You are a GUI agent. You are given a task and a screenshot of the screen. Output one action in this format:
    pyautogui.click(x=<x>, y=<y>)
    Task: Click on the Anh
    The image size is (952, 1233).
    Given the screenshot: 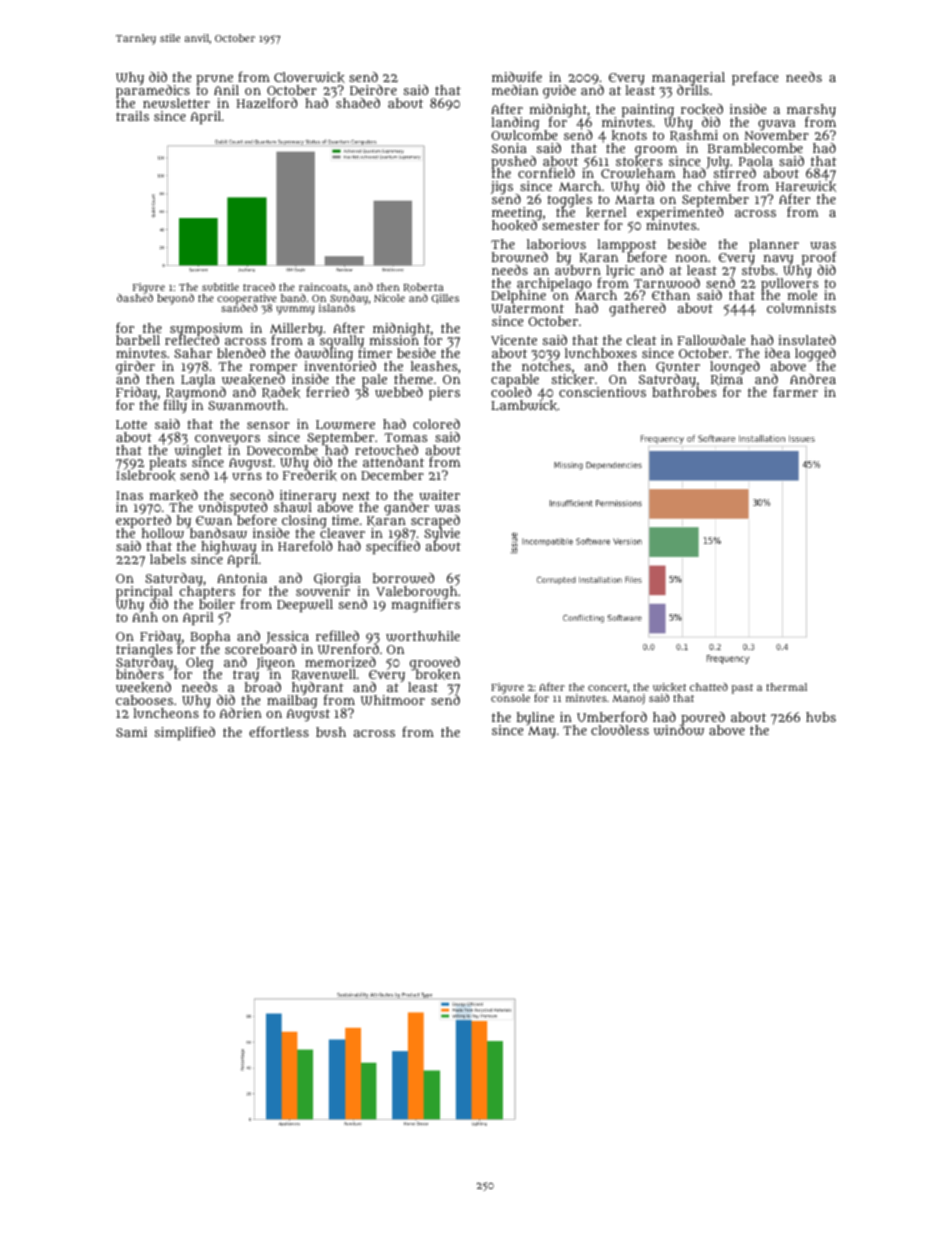 What is the action you would take?
    pyautogui.click(x=145, y=617)
